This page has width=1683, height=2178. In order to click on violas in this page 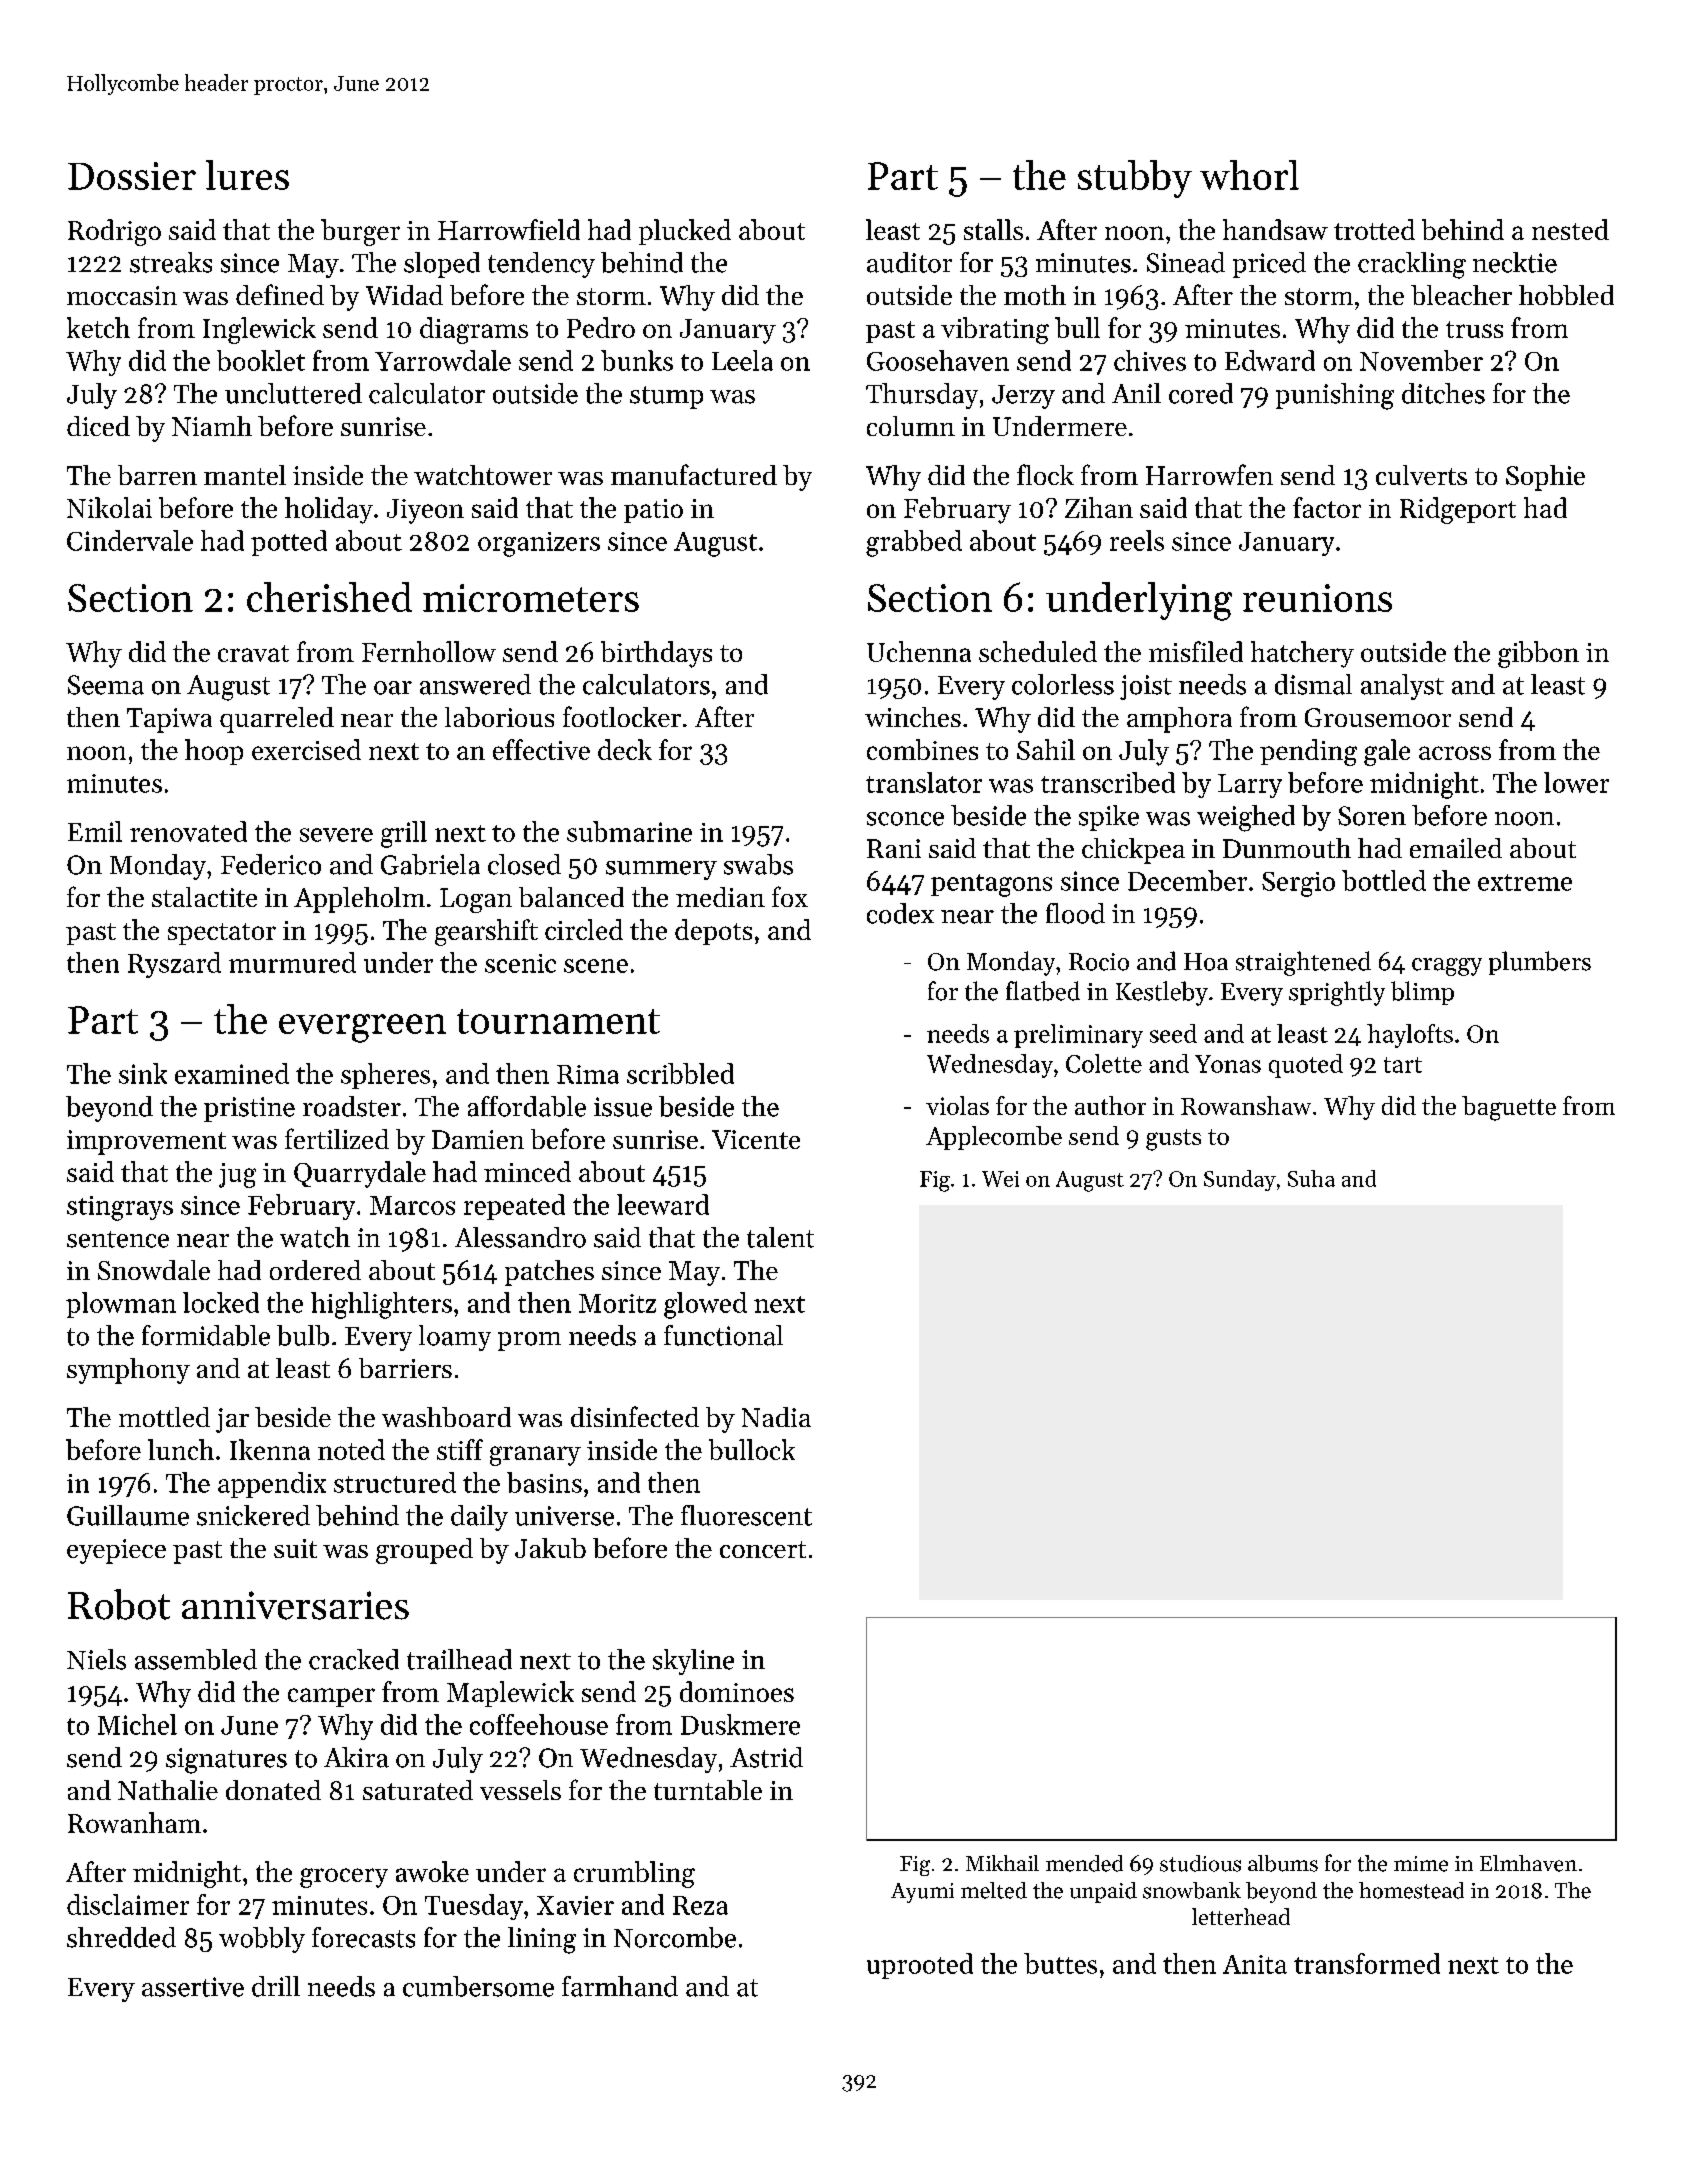, I will do `click(957, 1105)`.
